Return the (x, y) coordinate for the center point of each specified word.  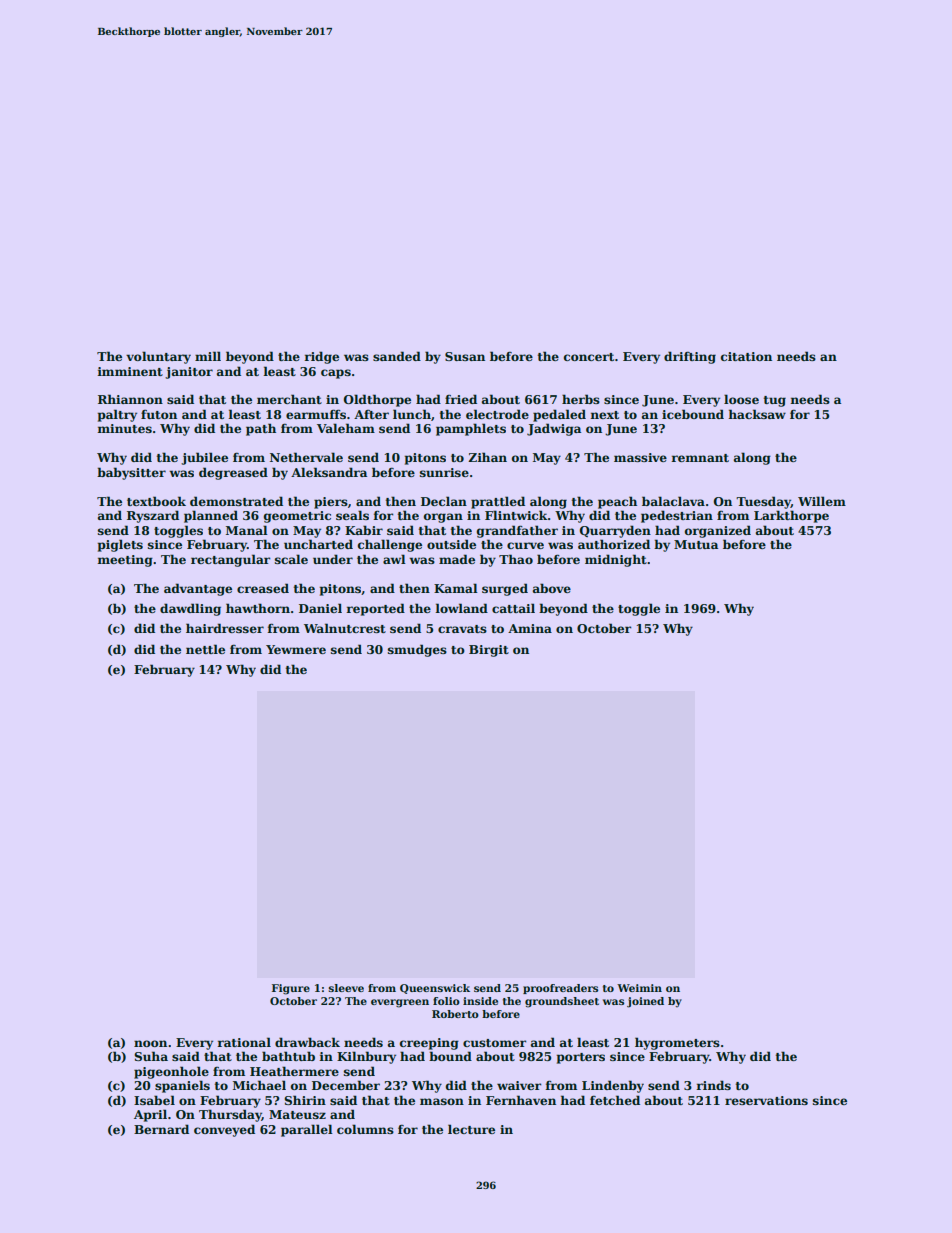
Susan (465, 356)
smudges (417, 650)
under (333, 559)
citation (746, 356)
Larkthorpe (791, 516)
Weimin (639, 988)
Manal (247, 530)
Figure (291, 989)
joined (645, 1002)
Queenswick (435, 989)
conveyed (224, 1130)
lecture (471, 1129)
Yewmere (296, 649)
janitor (189, 373)
